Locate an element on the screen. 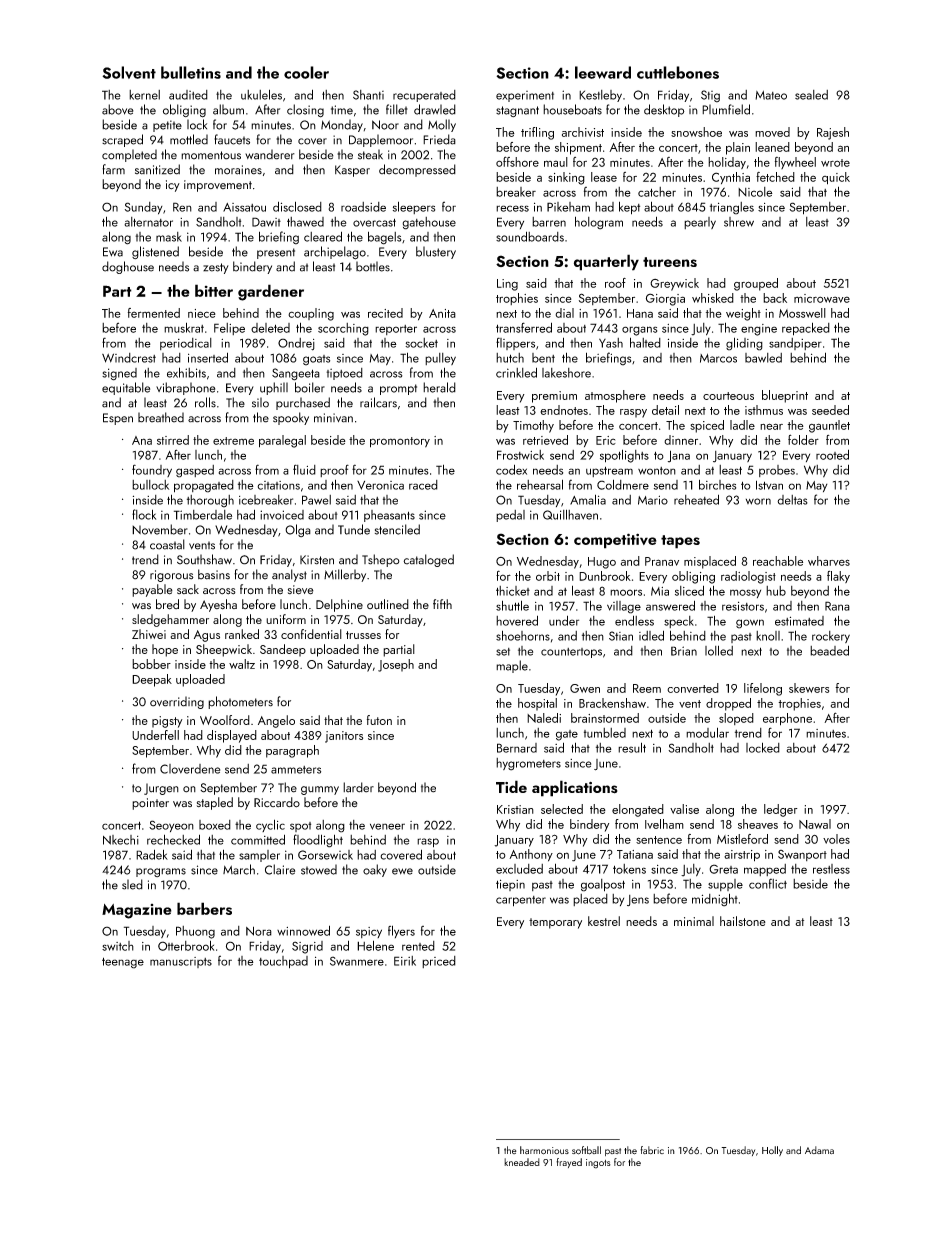  manuscripts is located at coordinates (181, 962).
